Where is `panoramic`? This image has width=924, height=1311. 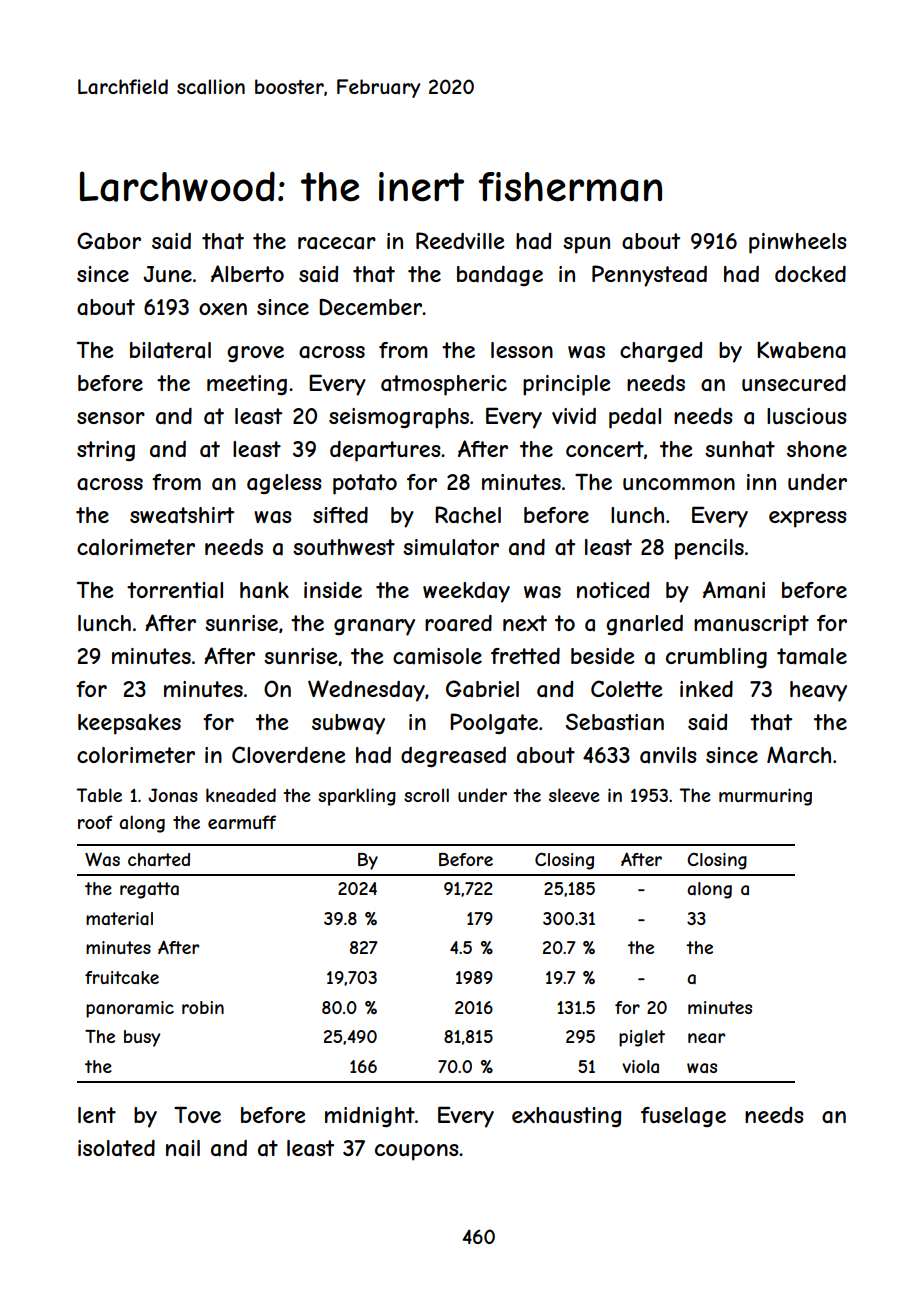 panoramic is located at coordinates (130, 1009).
